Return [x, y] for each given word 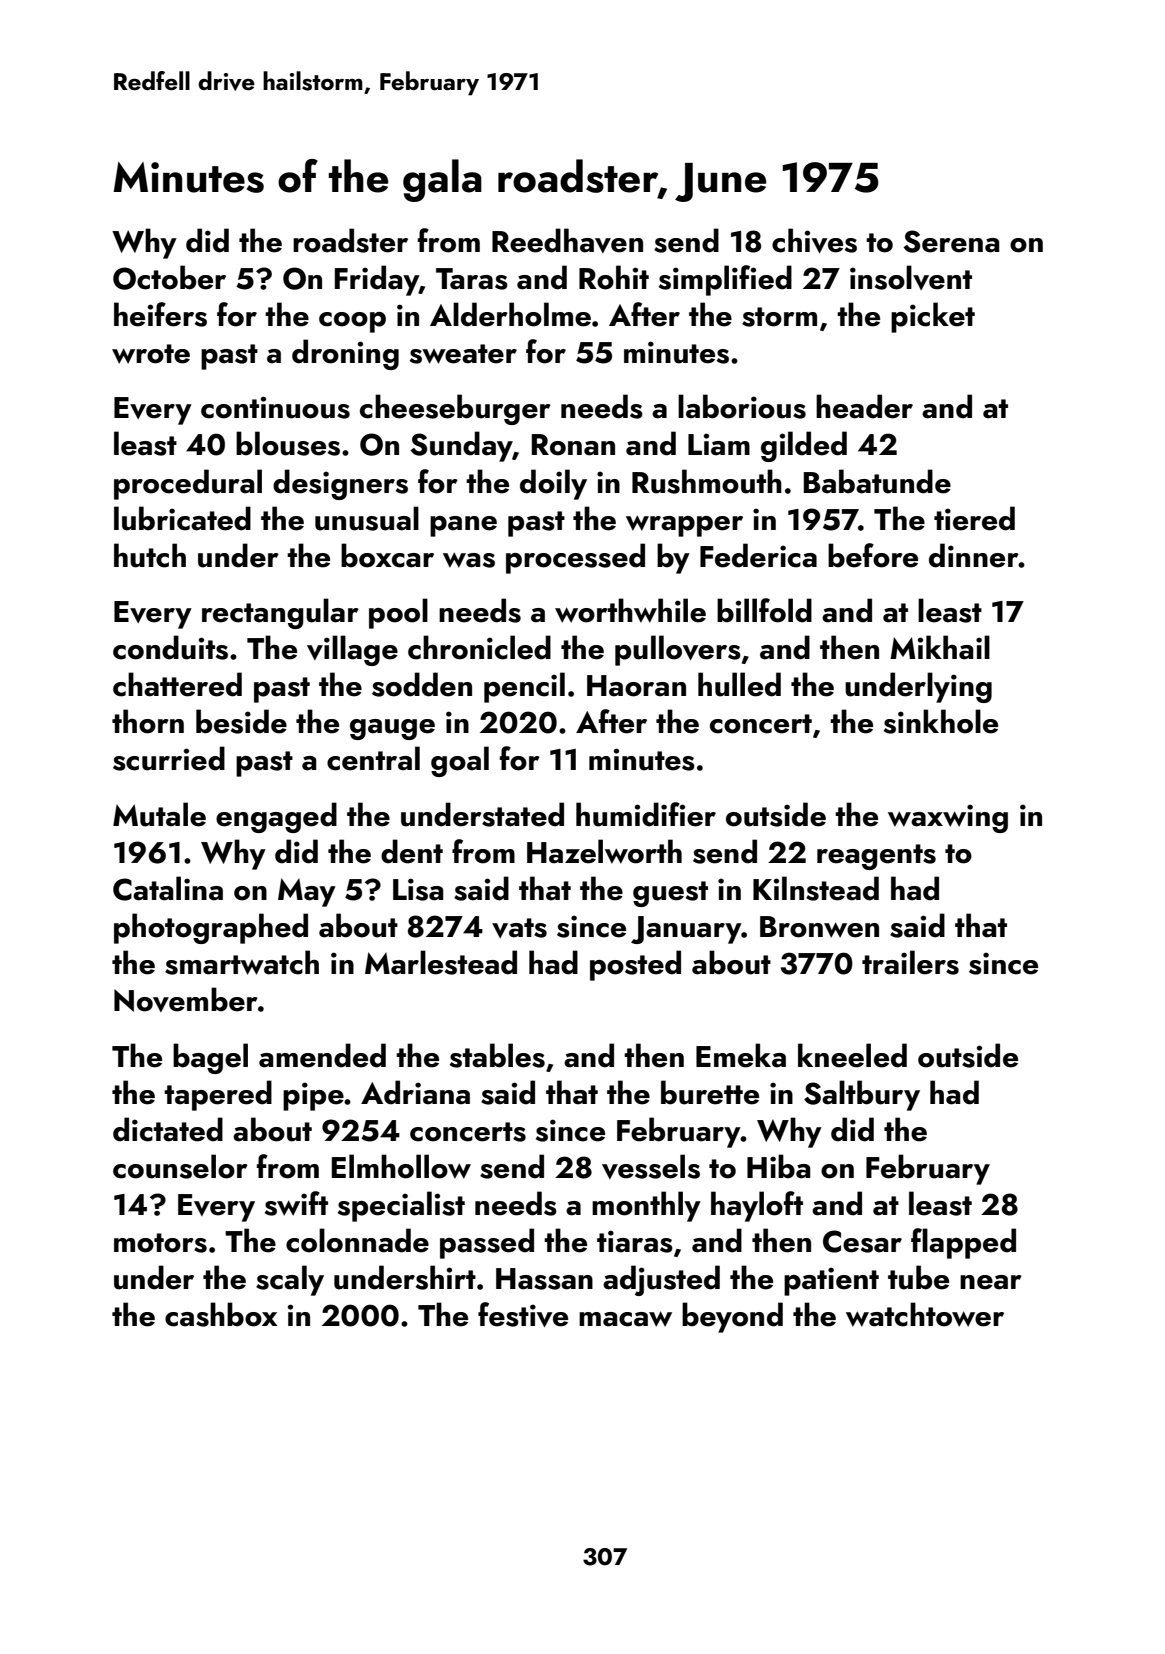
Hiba [779, 1166]
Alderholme [510, 314]
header [864, 406]
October [169, 277]
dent [412, 851]
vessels [651, 1166]
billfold [764, 610]
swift [296, 1203]
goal [460, 761]
